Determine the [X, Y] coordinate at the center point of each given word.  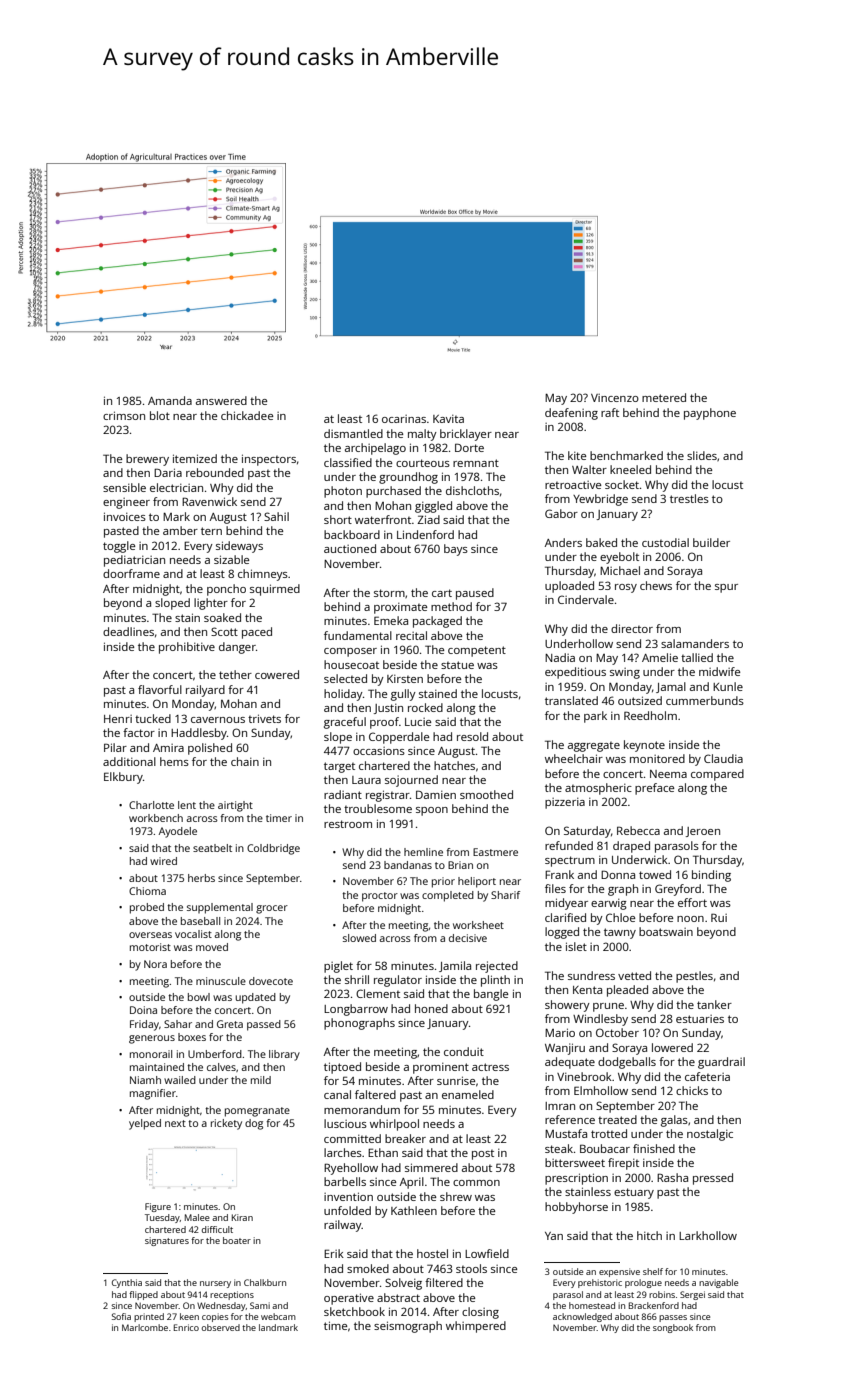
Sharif [505, 895]
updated [255, 998]
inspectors [269, 460]
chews [656, 585]
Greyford [678, 890]
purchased [393, 492]
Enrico [186, 1327]
